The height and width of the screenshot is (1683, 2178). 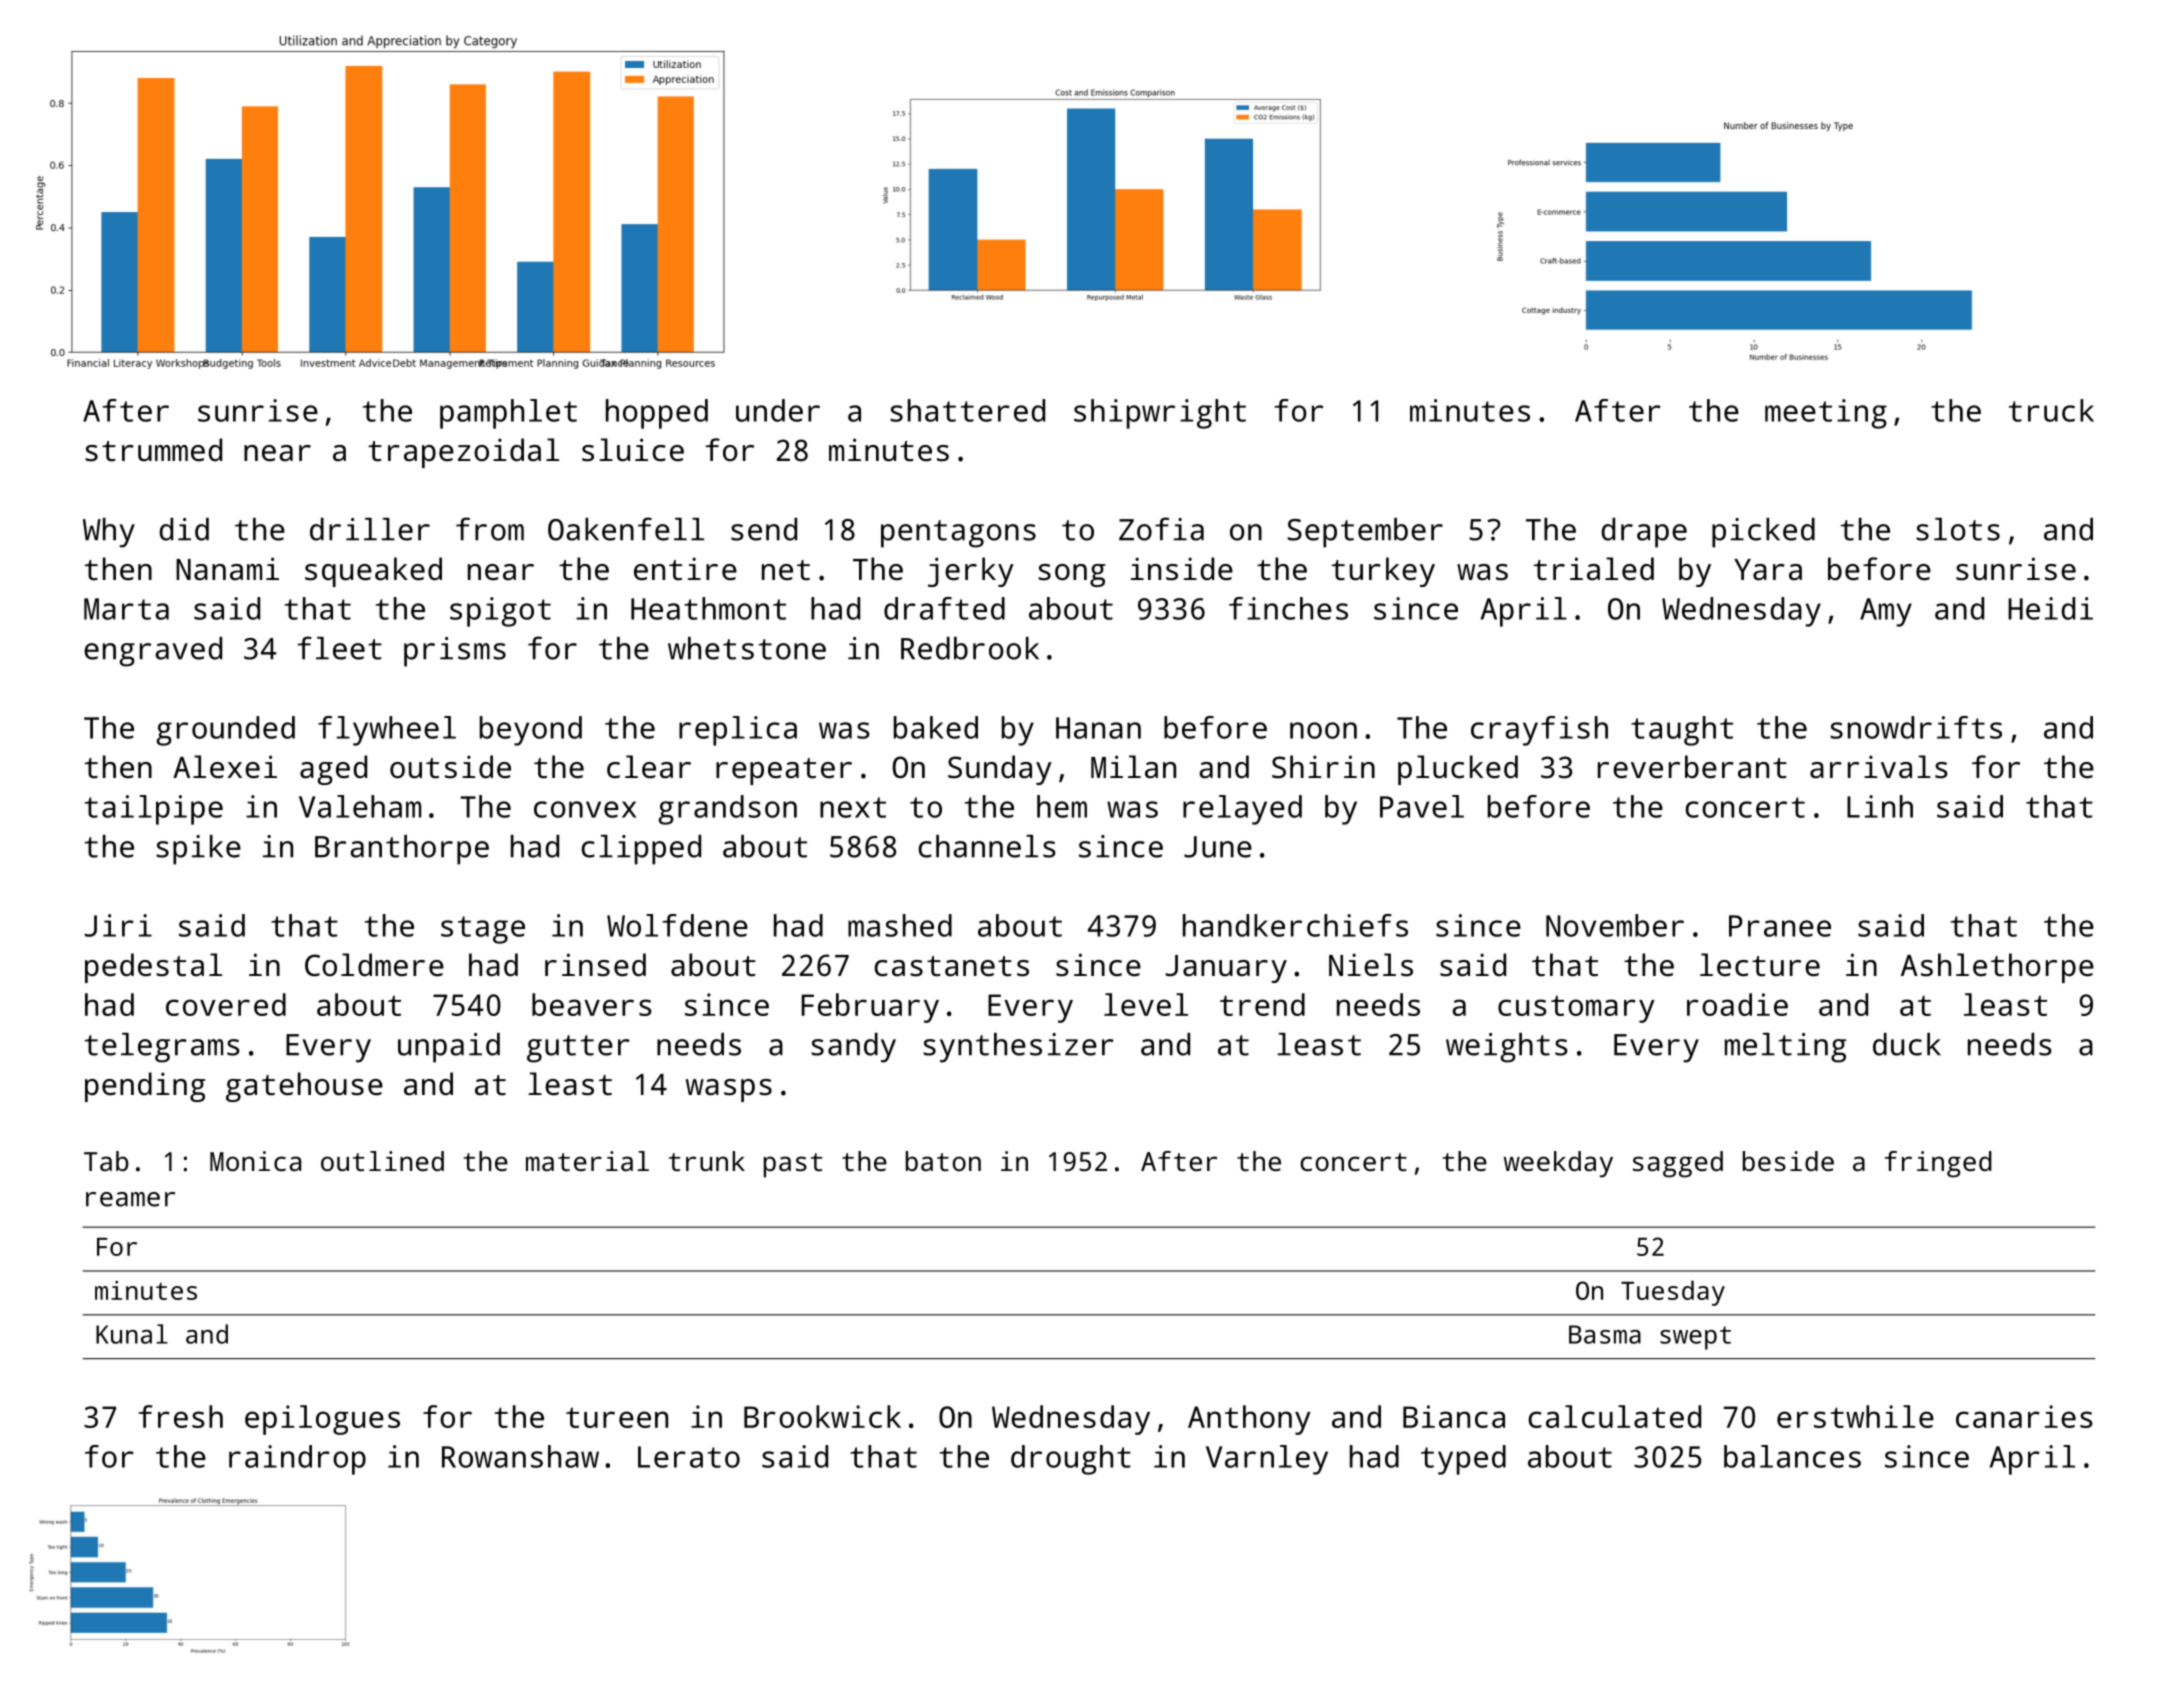 I want to click on baton, so click(x=943, y=1161).
